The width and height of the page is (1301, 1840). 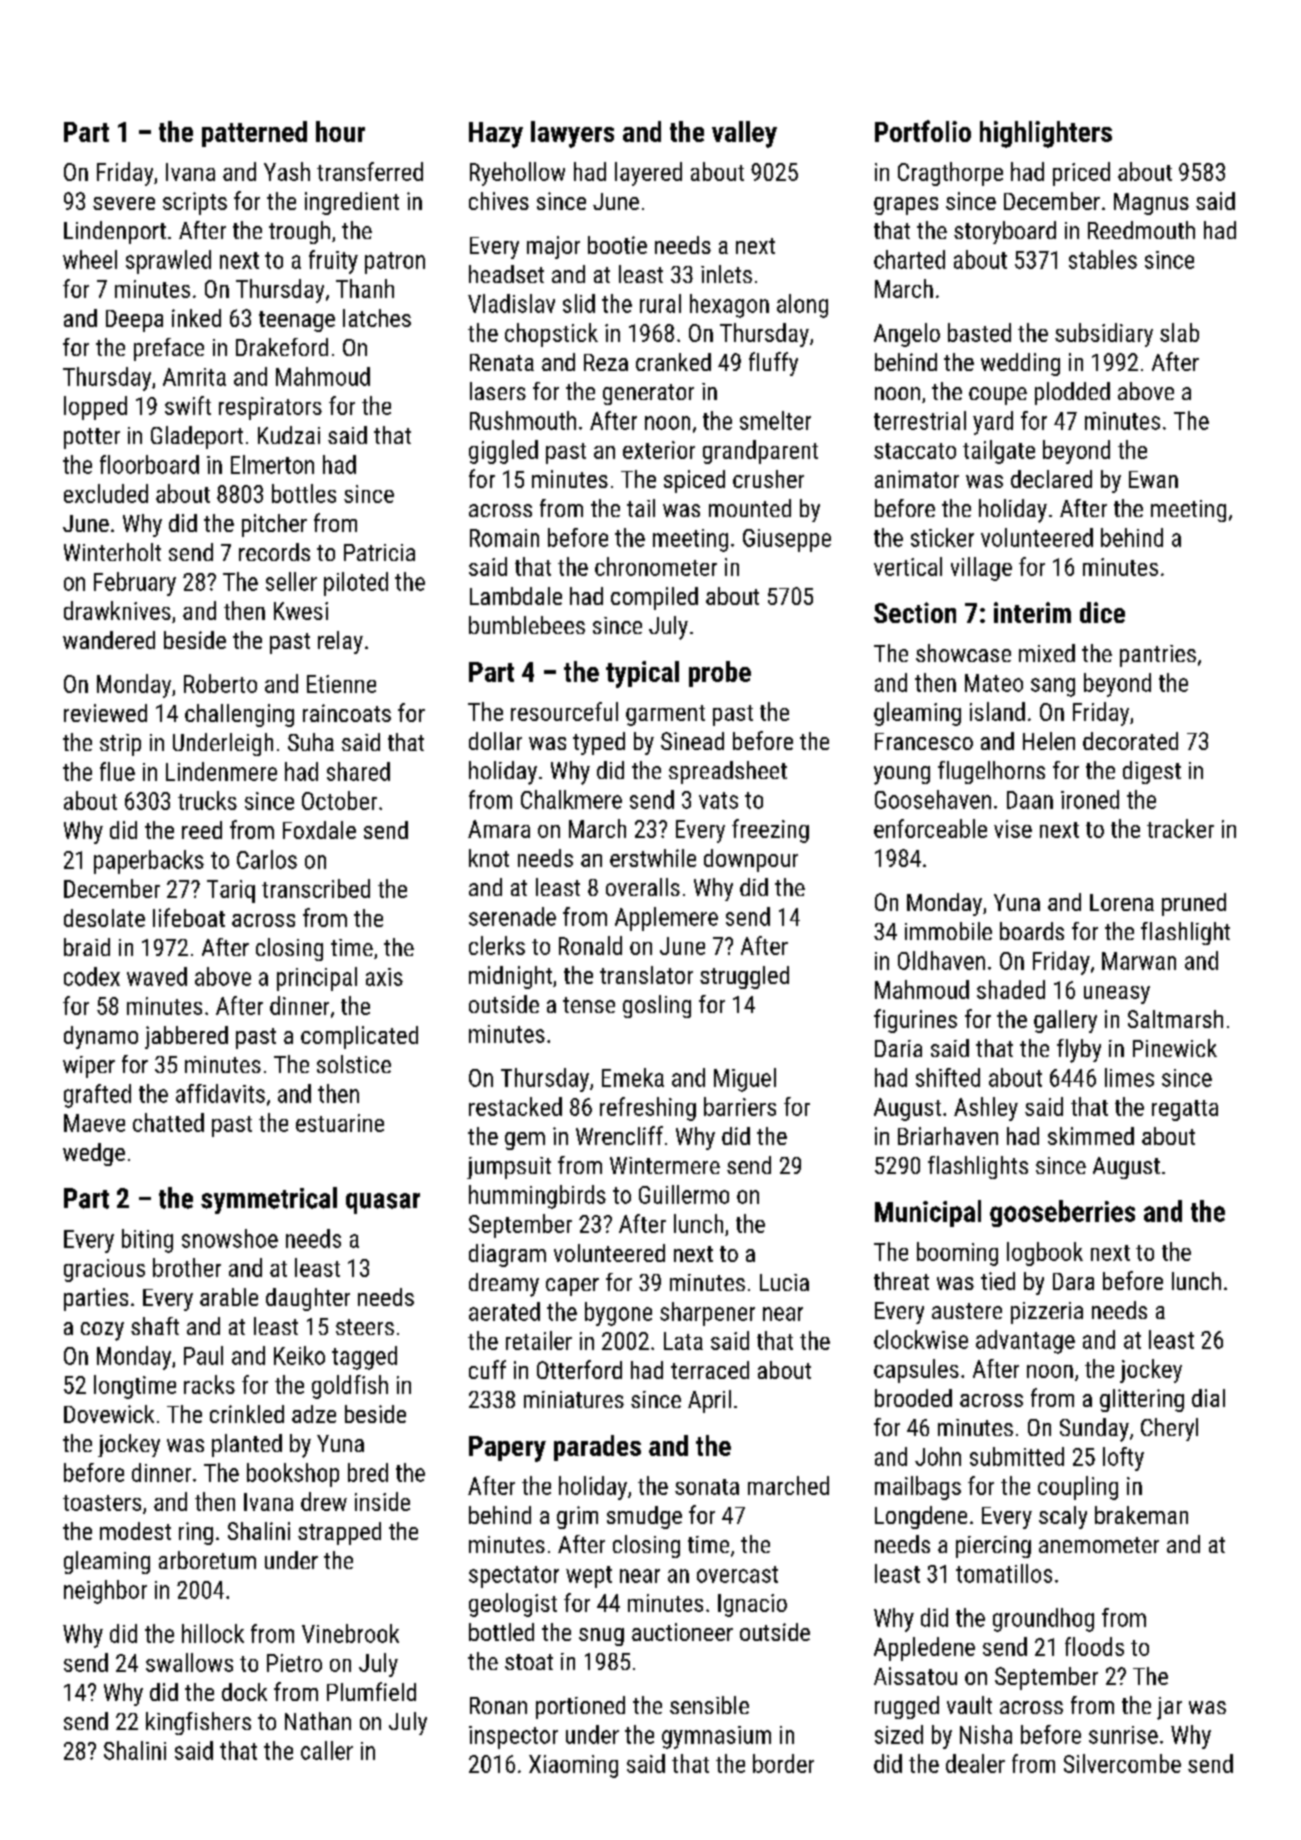 I want to click on Dara, so click(x=1073, y=1281).
